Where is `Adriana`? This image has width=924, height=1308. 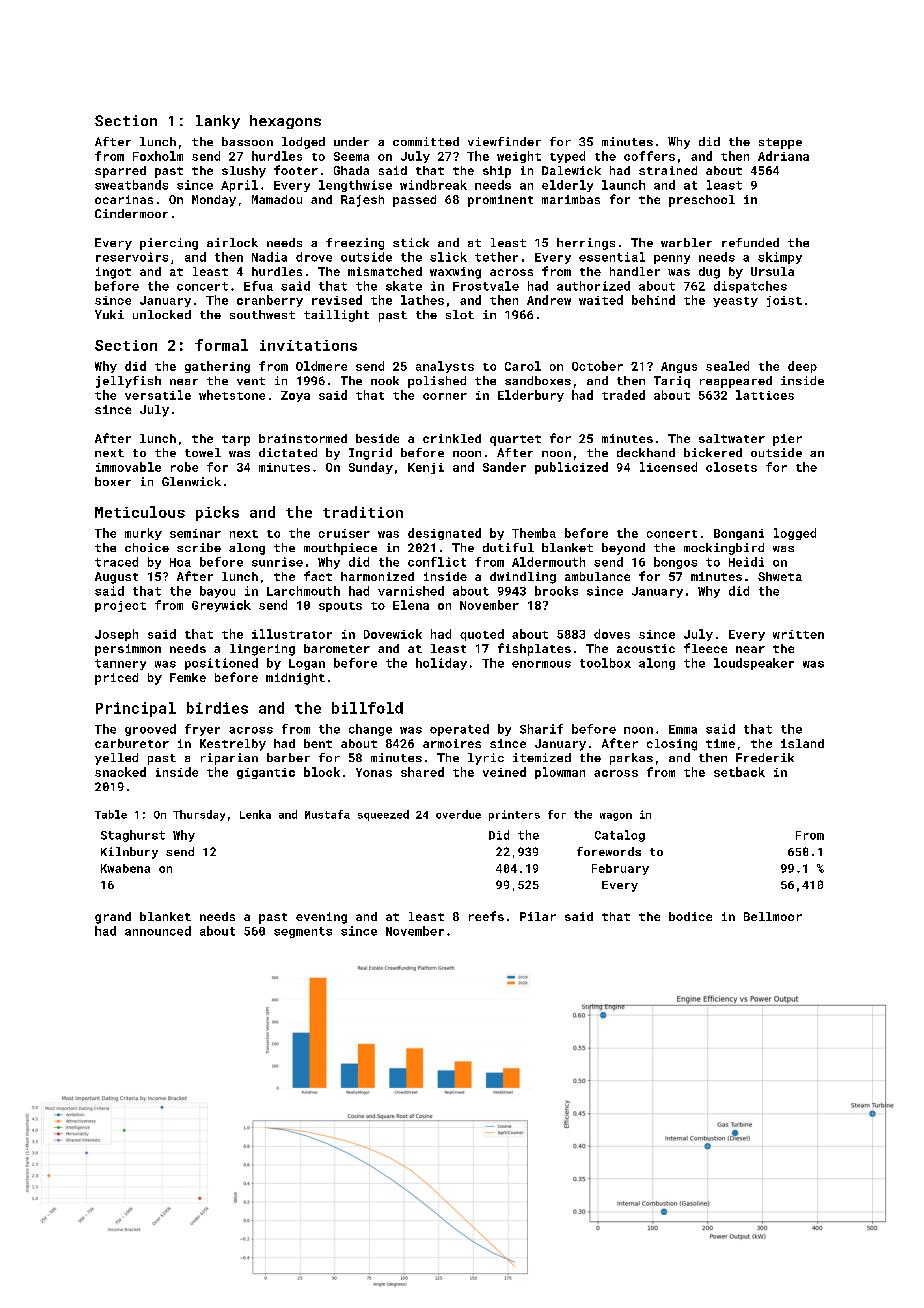 Adriana is located at coordinates (783, 156).
